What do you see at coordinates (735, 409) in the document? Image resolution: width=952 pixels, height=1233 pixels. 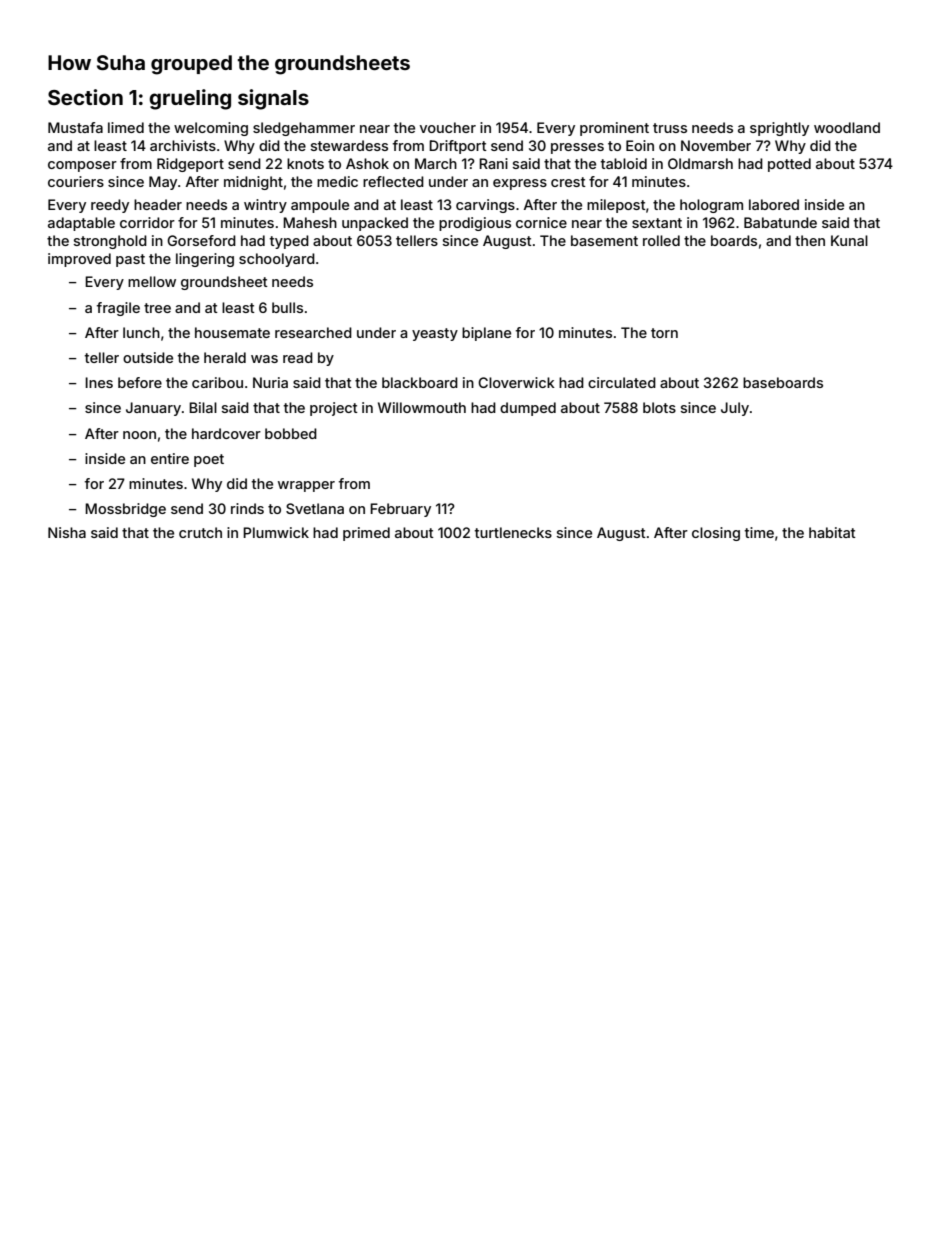 I see `July` at bounding box center [735, 409].
